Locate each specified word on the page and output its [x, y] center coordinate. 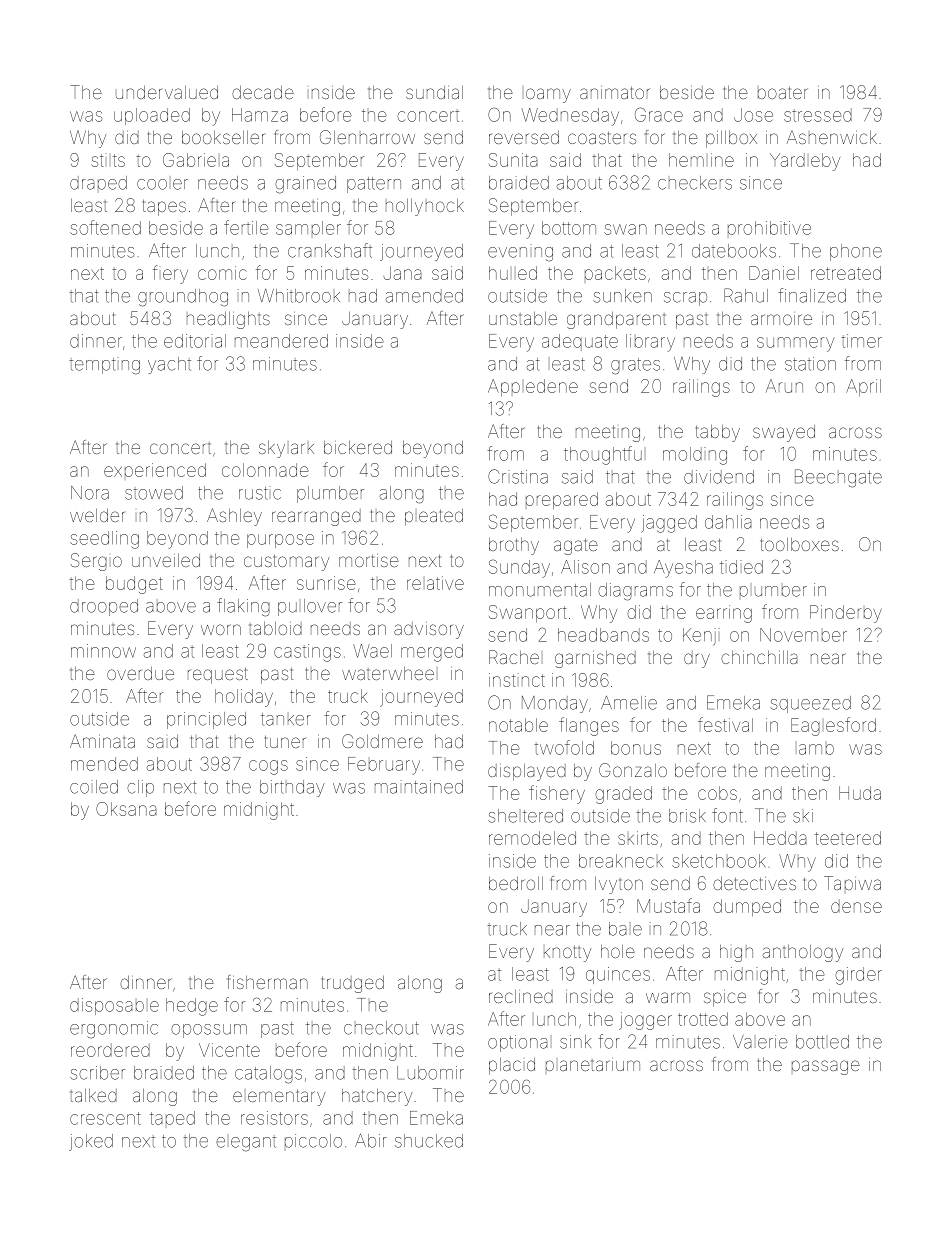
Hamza [260, 115]
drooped [104, 607]
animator [614, 92]
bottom [569, 228]
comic [222, 273]
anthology [803, 953]
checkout [381, 1028]
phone [856, 252]
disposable [114, 1006]
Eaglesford [833, 726]
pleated [434, 517]
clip [140, 788]
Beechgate [838, 478]
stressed [818, 115]
